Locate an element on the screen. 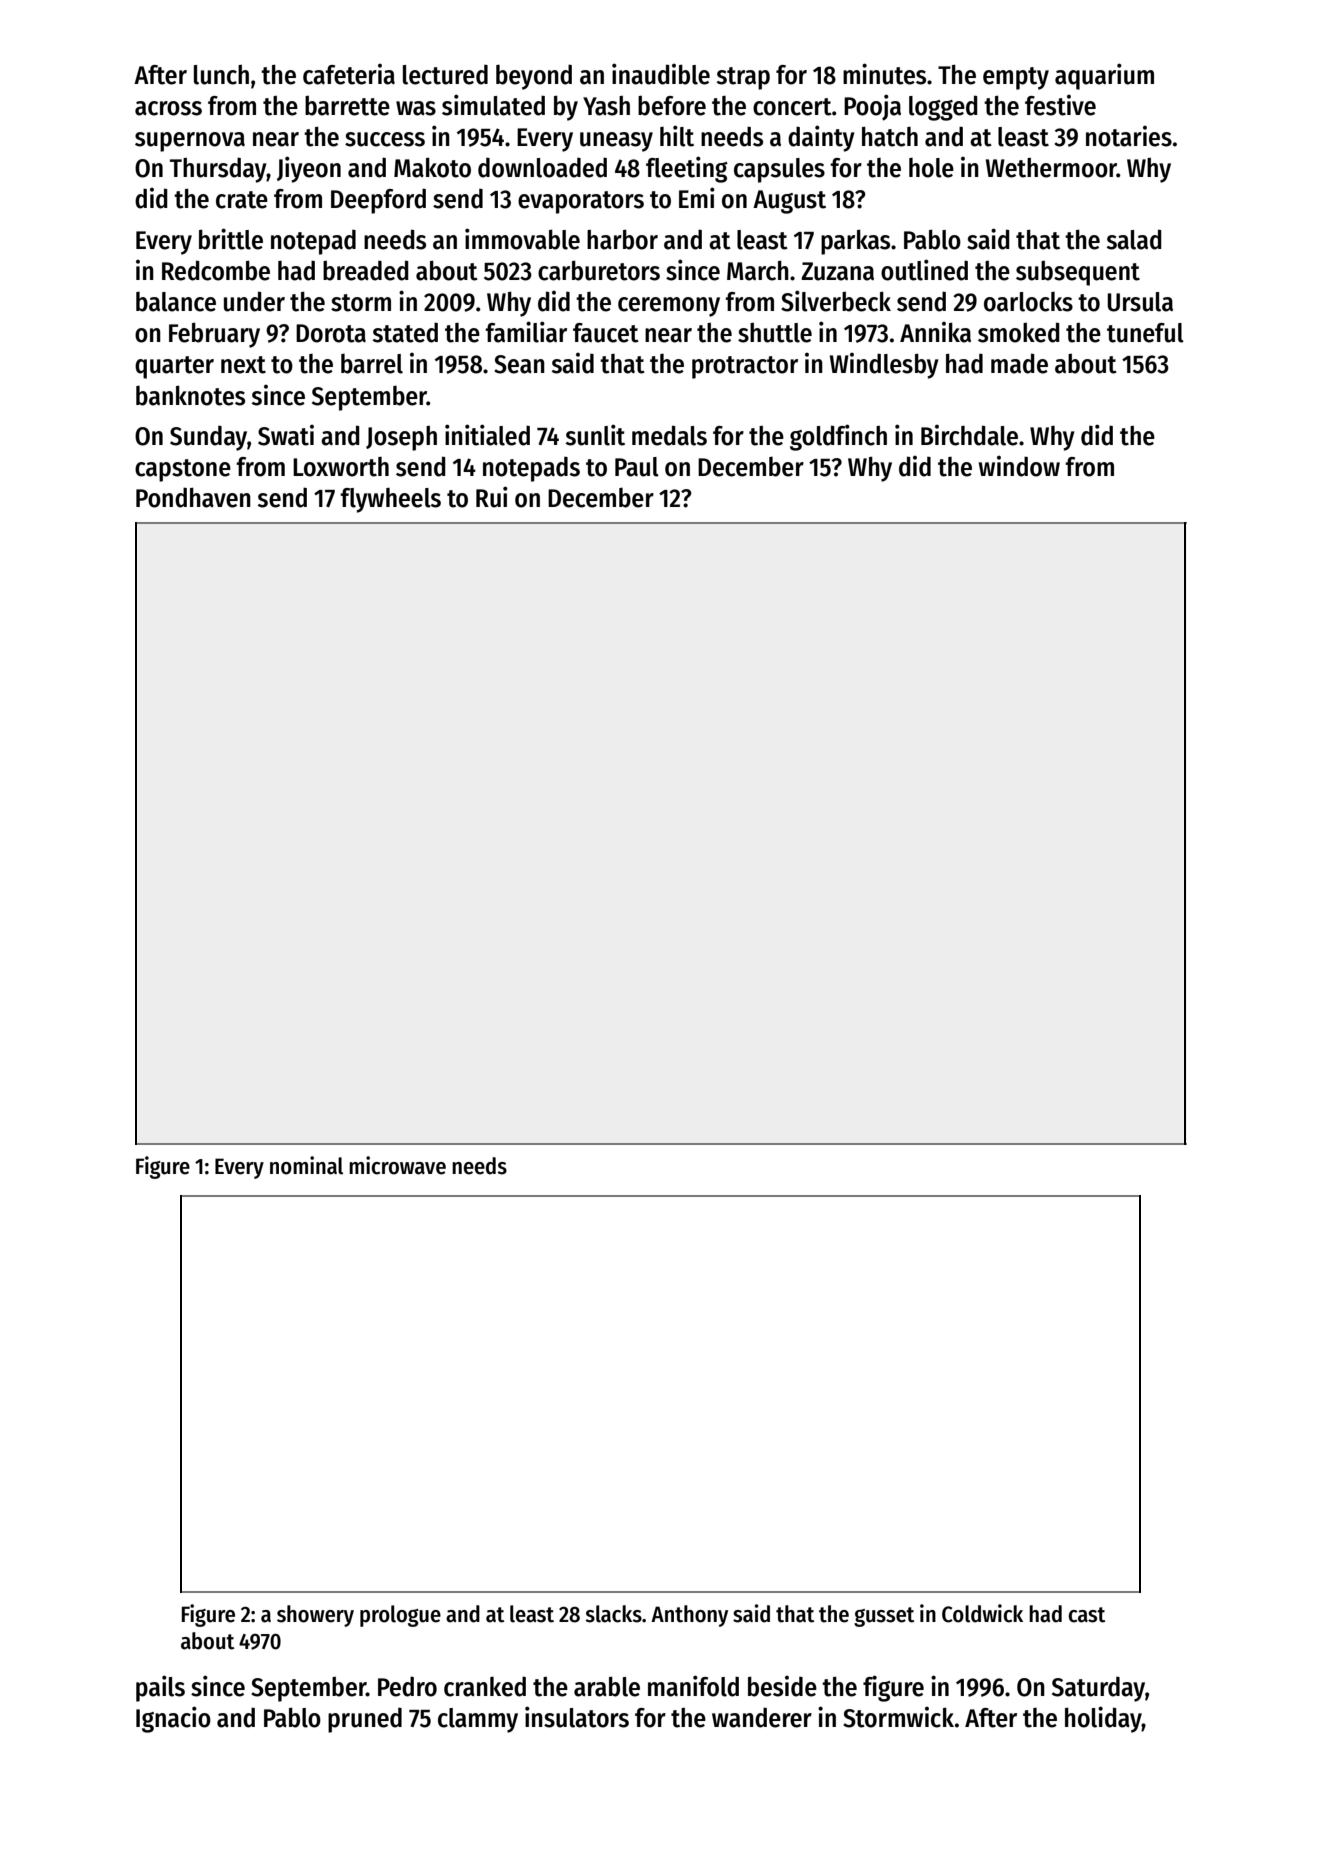 The image size is (1321, 1868). beyond is located at coordinates (534, 77).
